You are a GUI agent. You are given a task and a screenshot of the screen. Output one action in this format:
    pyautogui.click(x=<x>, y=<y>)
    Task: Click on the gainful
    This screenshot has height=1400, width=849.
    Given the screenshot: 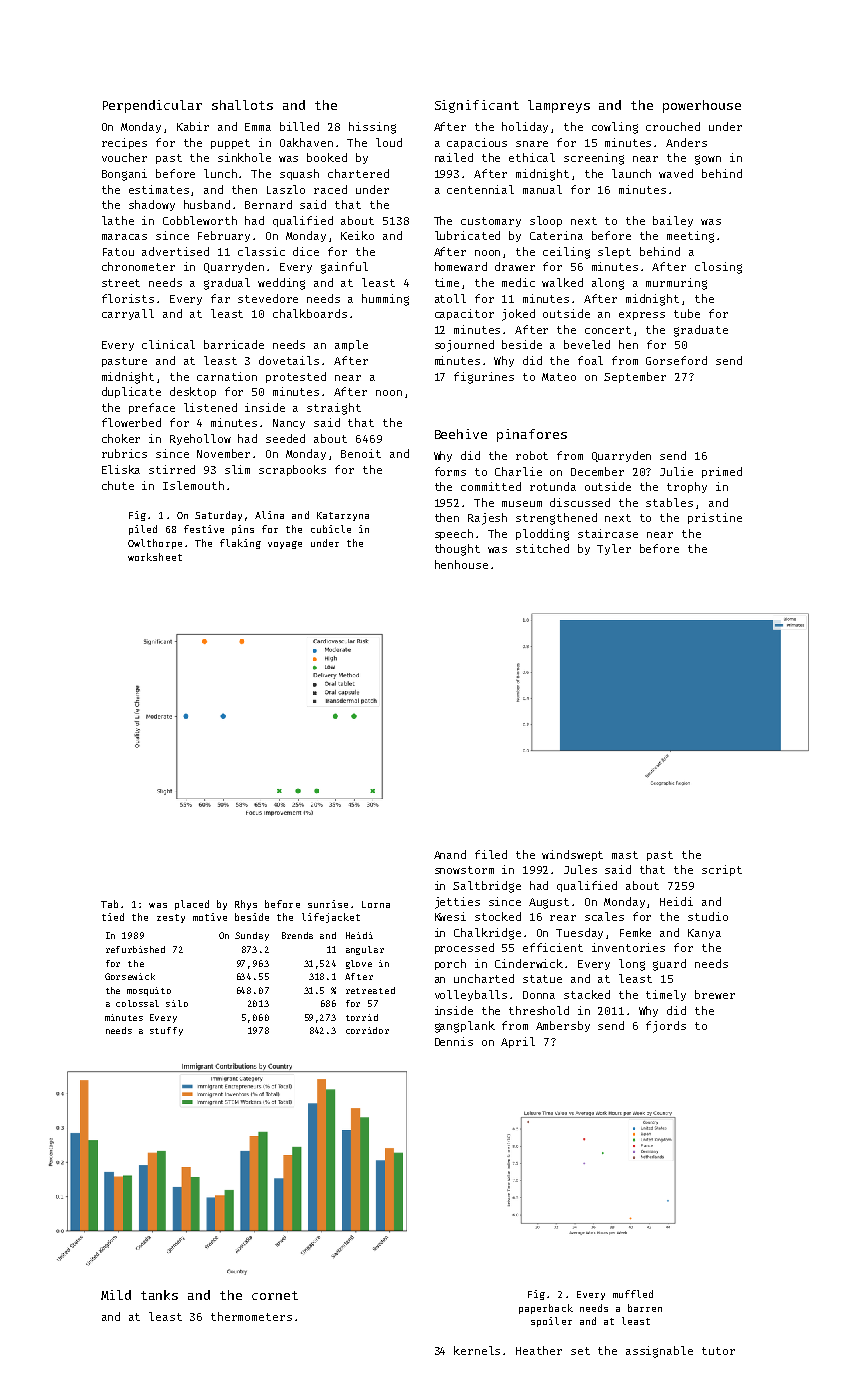 What is the action you would take?
    pyautogui.click(x=344, y=268)
